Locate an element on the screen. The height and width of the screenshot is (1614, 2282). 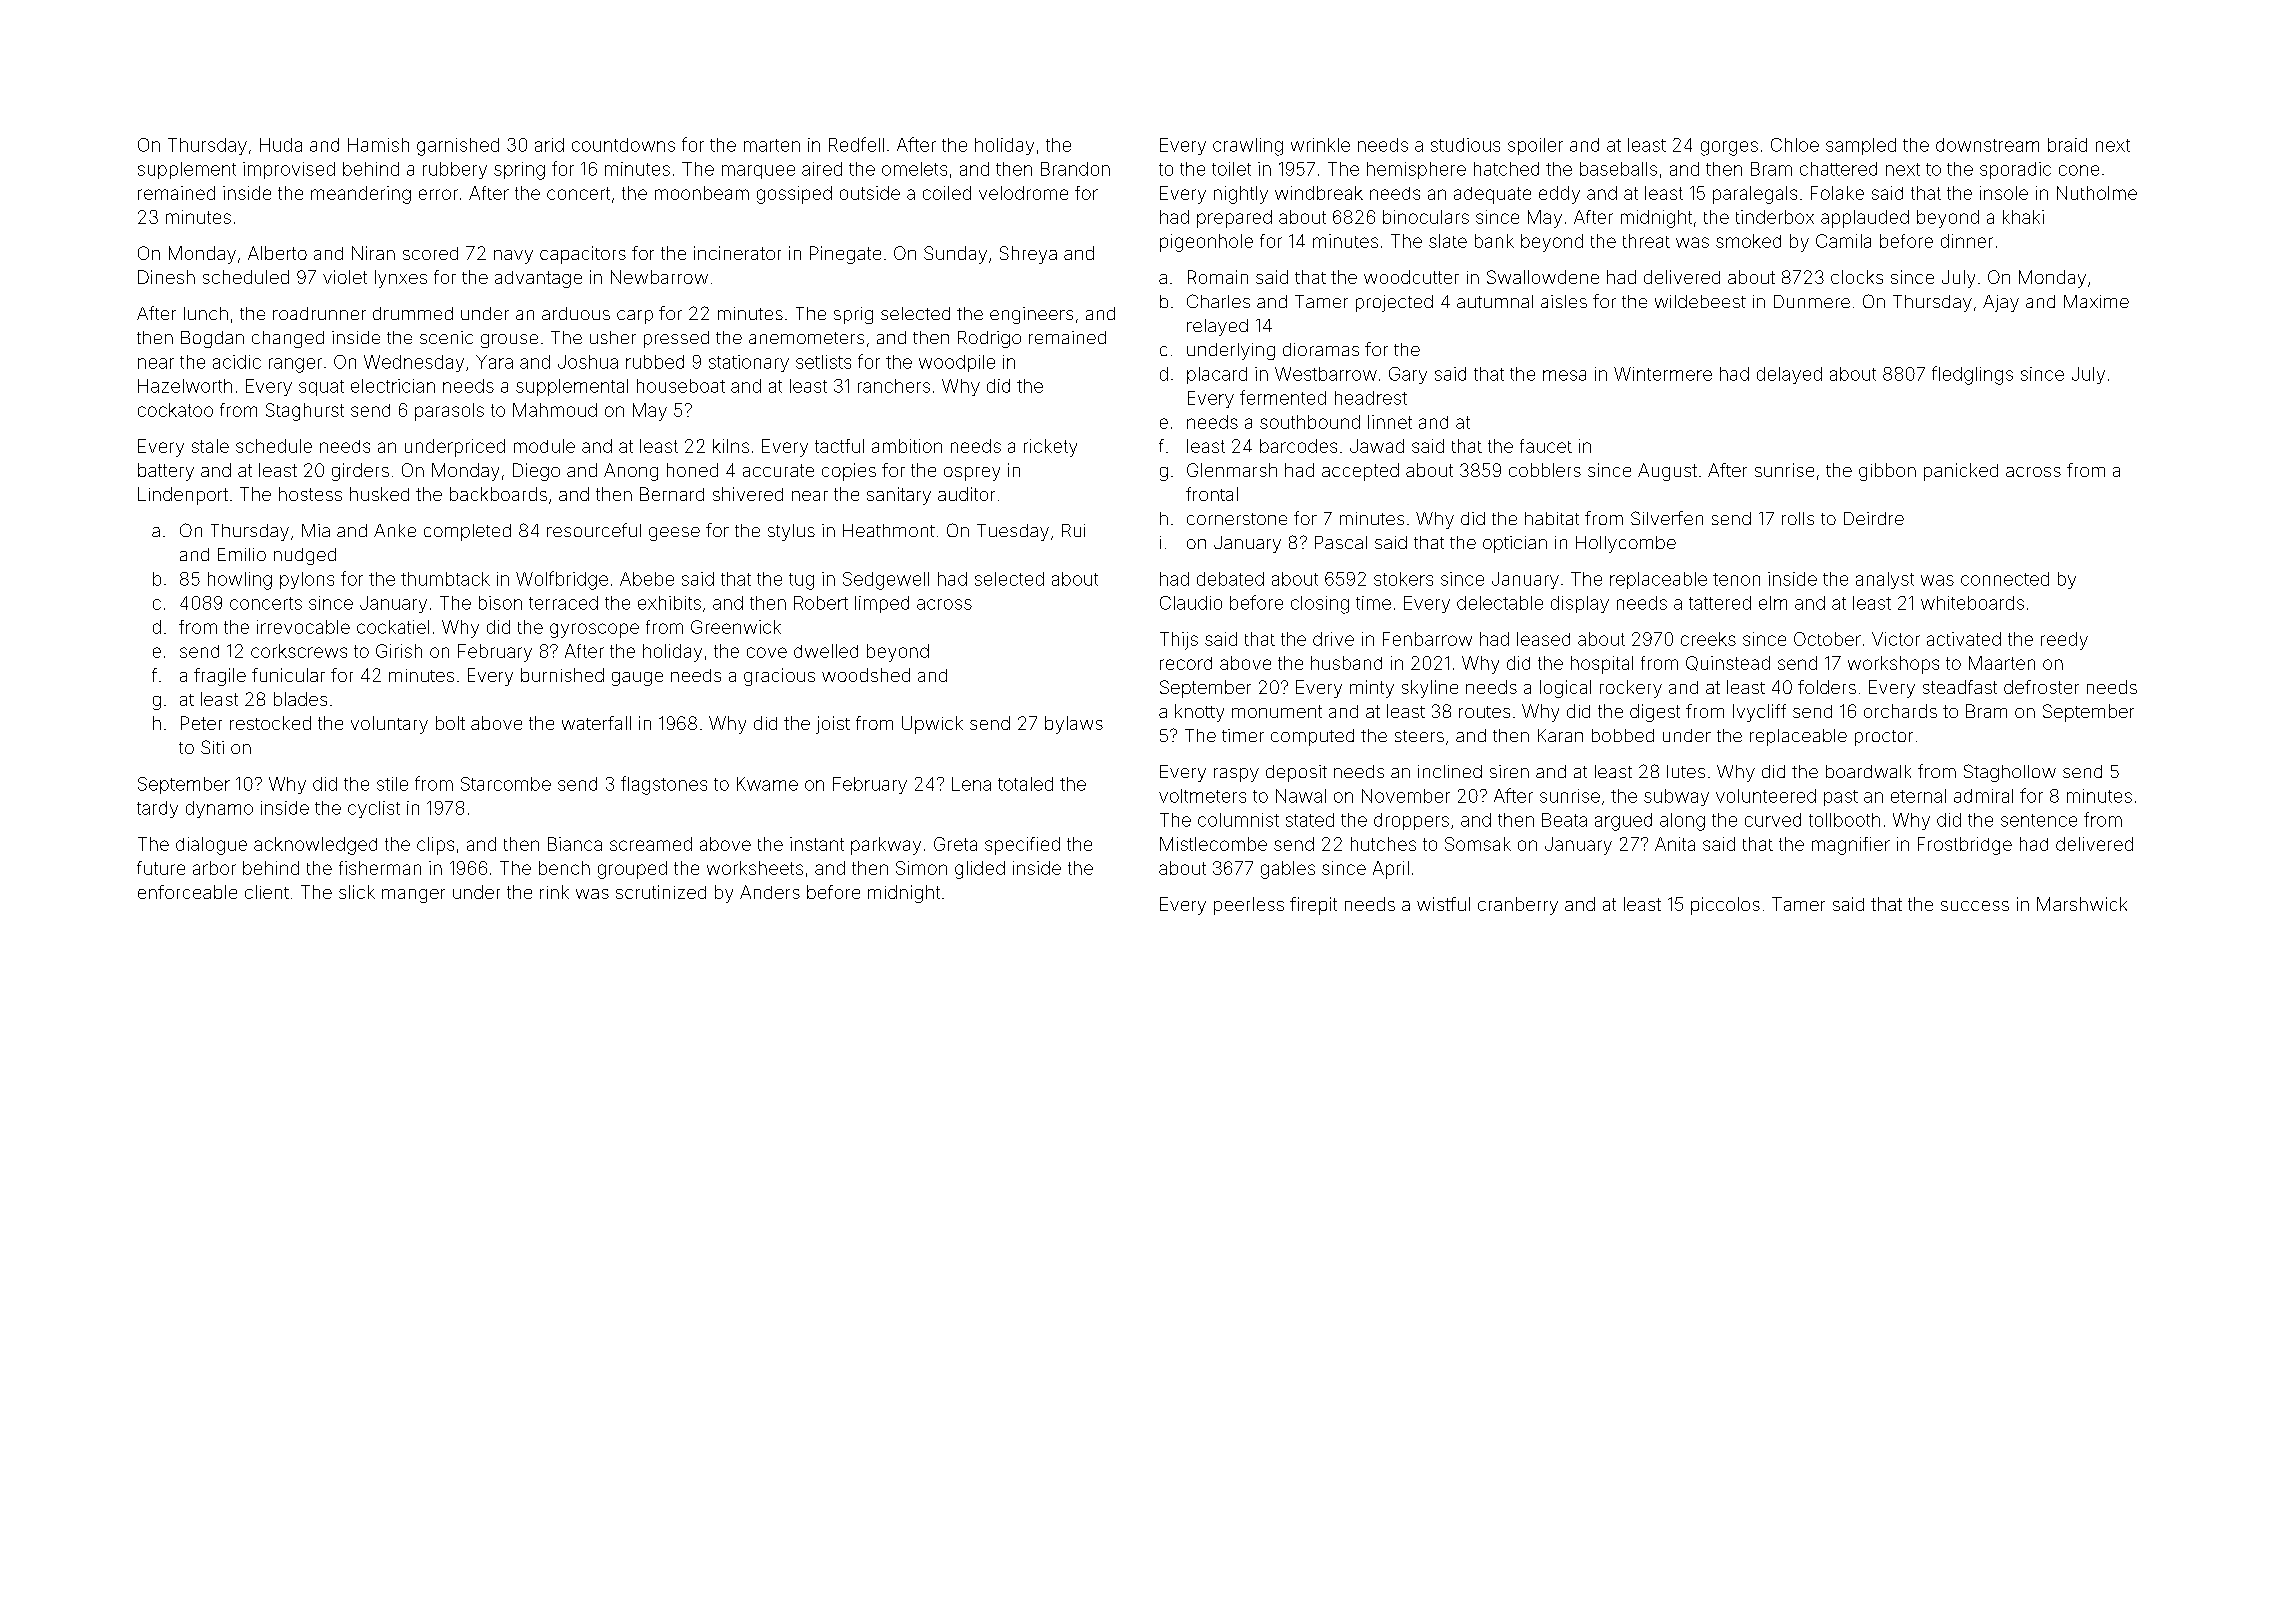
rolls is located at coordinates (1798, 518).
